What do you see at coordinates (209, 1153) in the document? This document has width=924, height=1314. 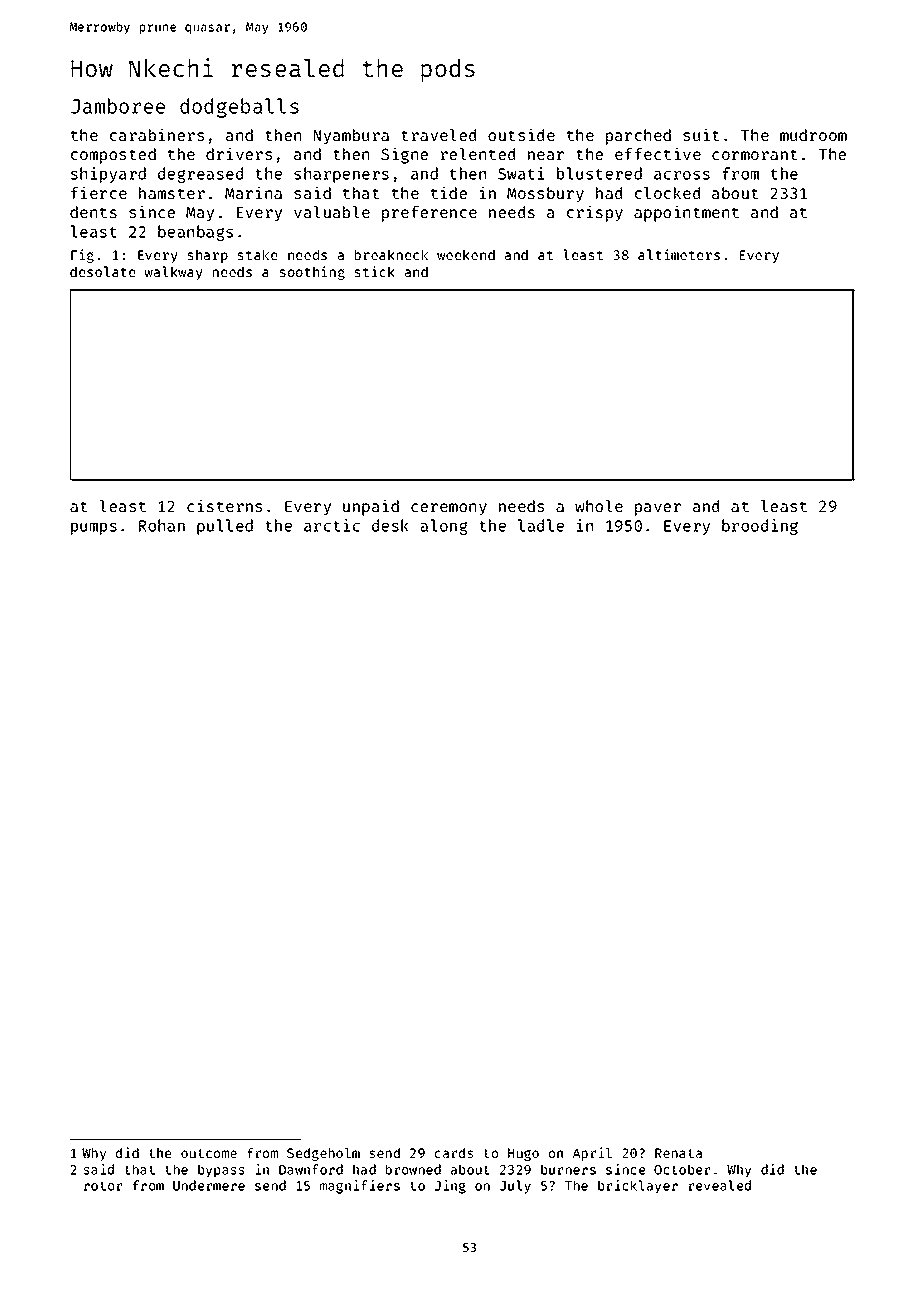 I see `outcome` at bounding box center [209, 1153].
